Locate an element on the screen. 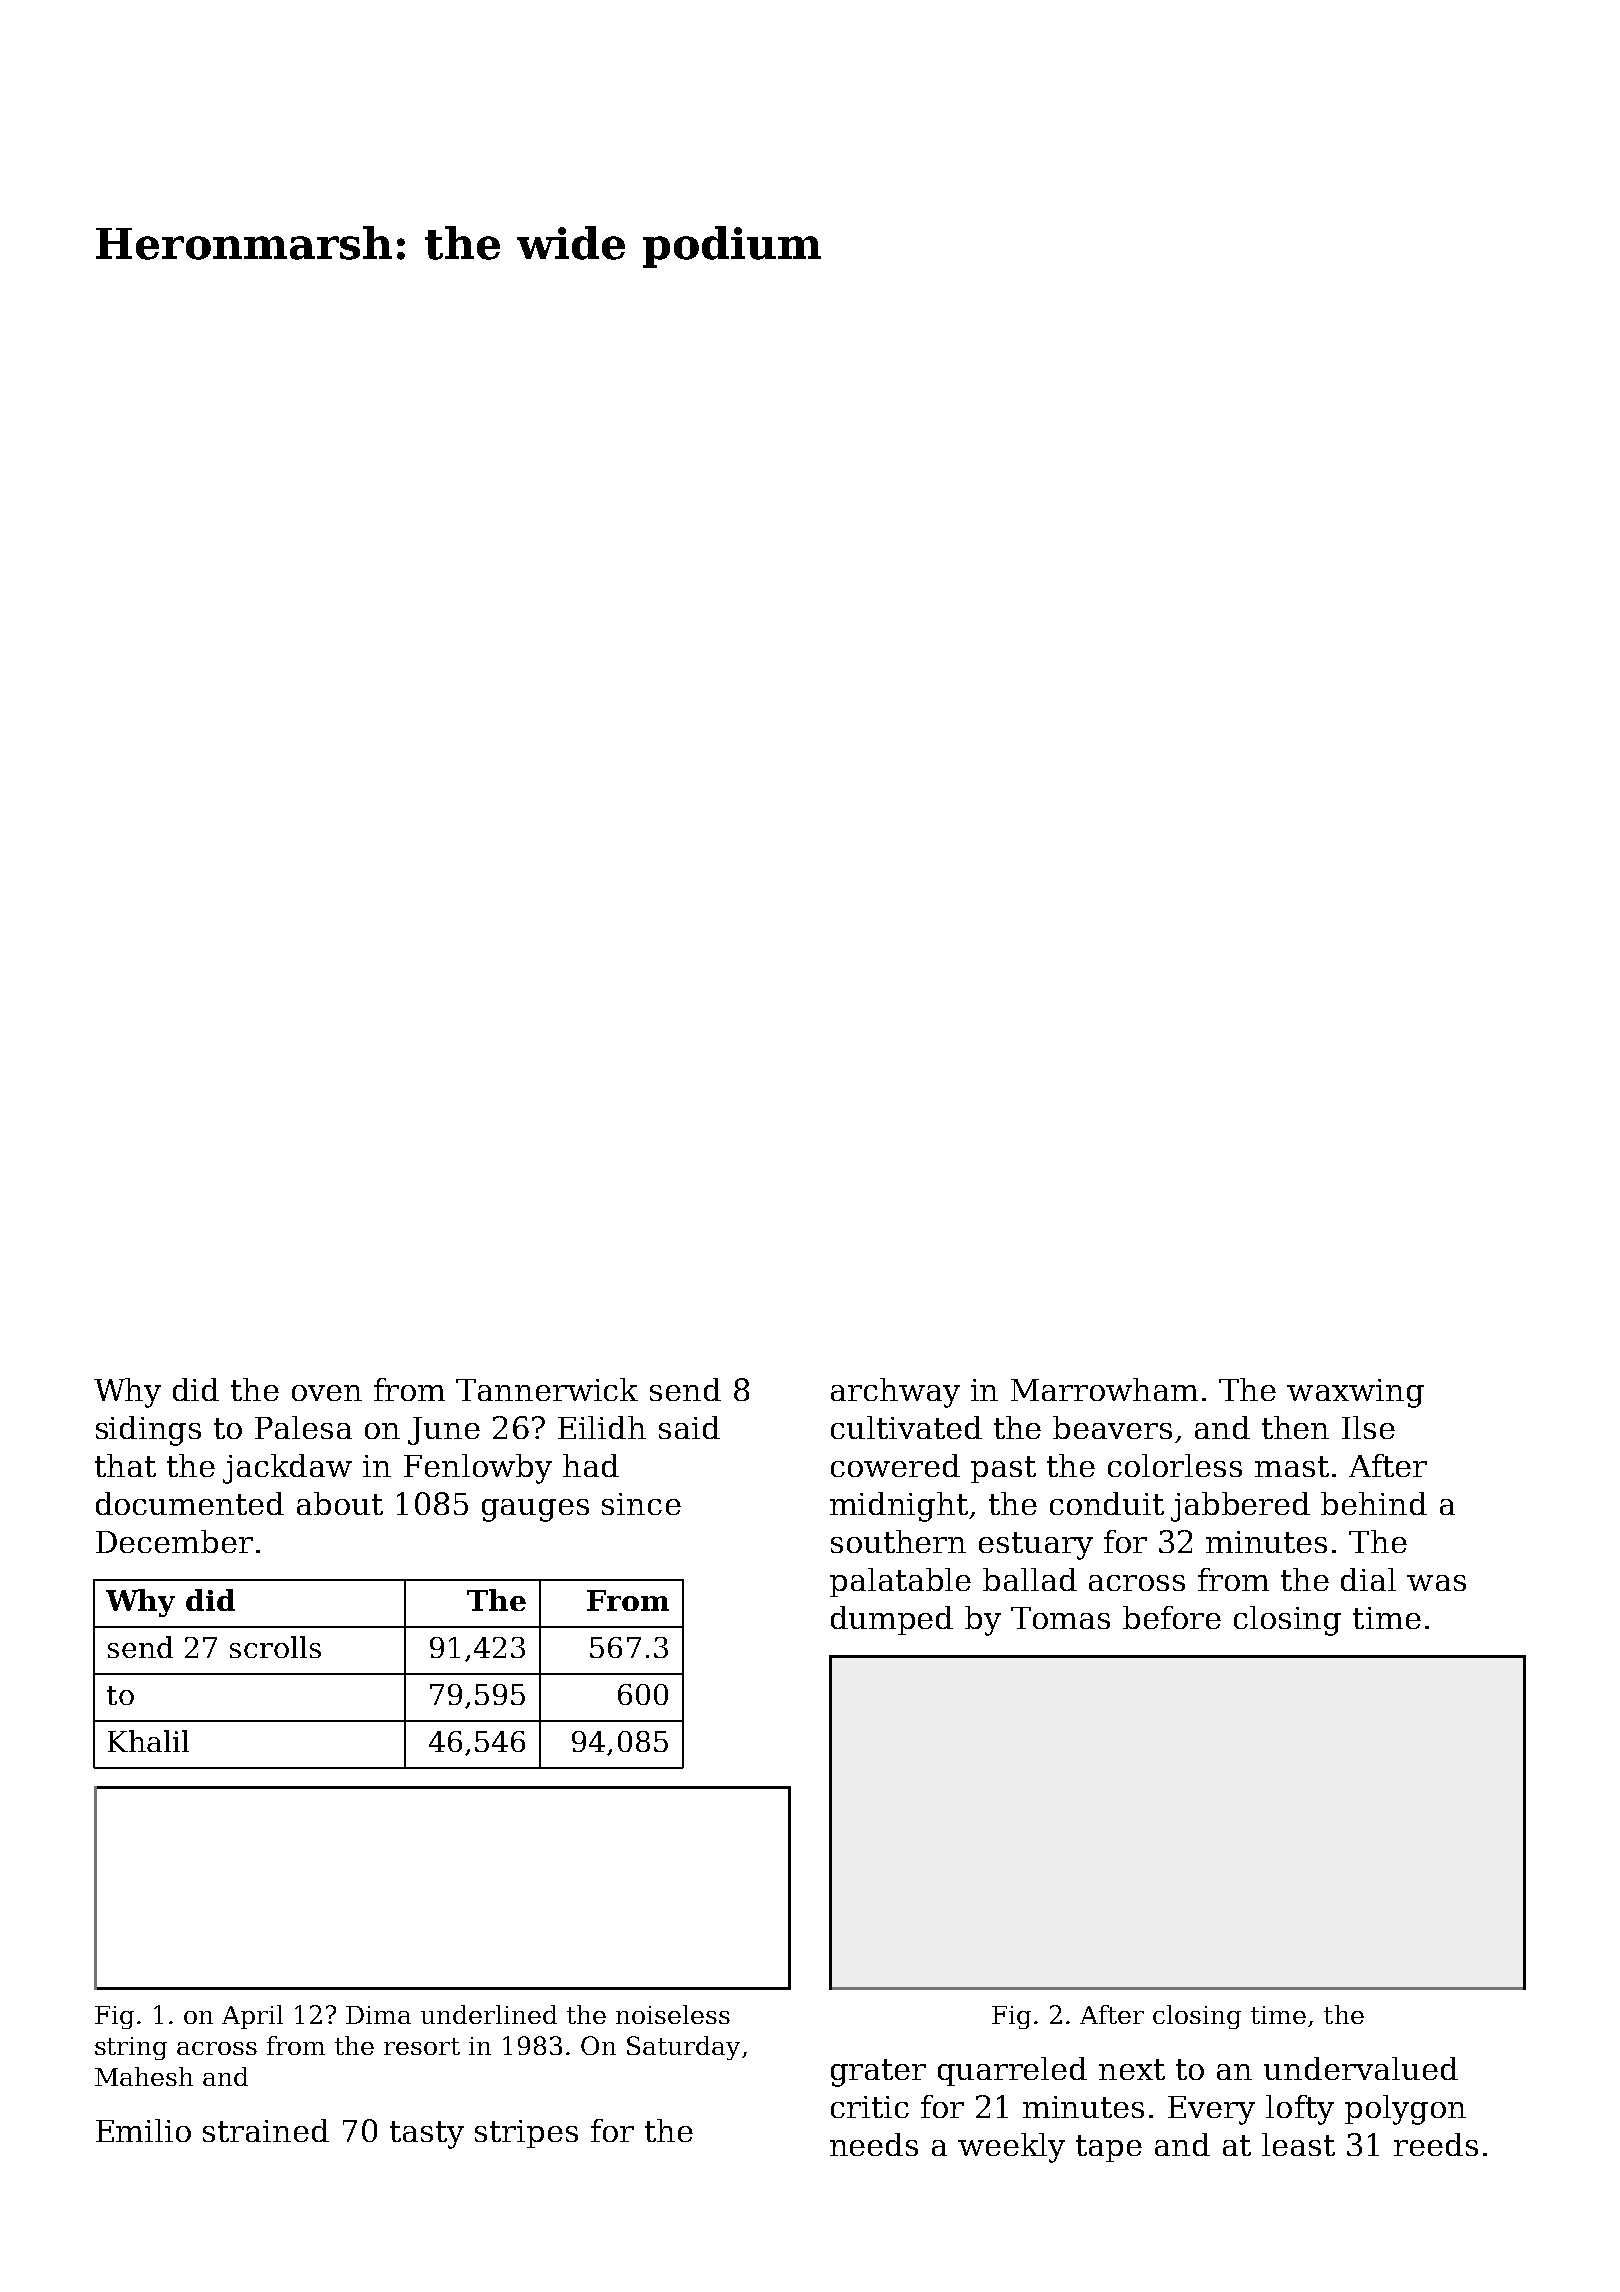 This screenshot has height=2292, width=1620. waxwing is located at coordinates (1355, 1393).
